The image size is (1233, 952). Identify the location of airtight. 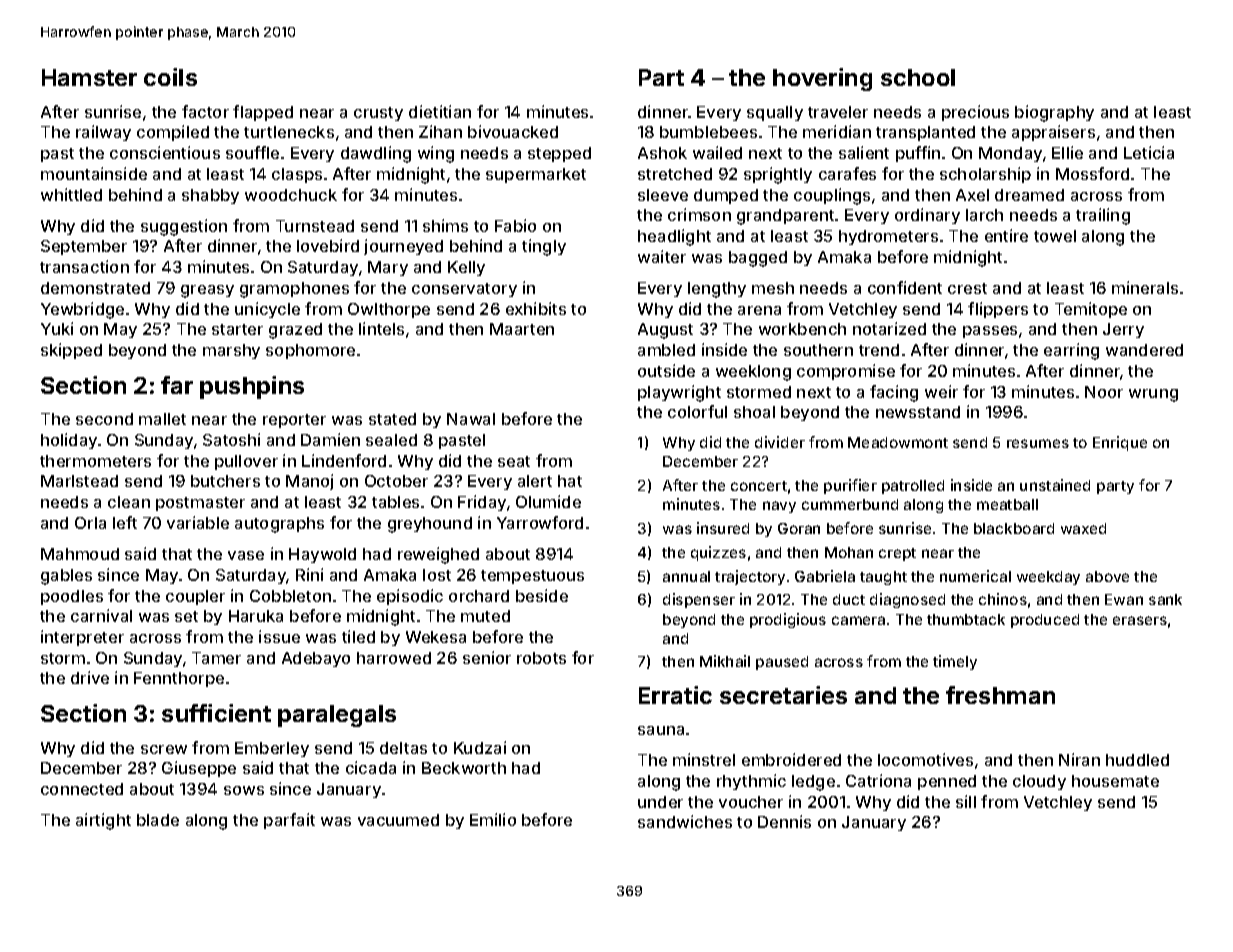
(103, 821).
